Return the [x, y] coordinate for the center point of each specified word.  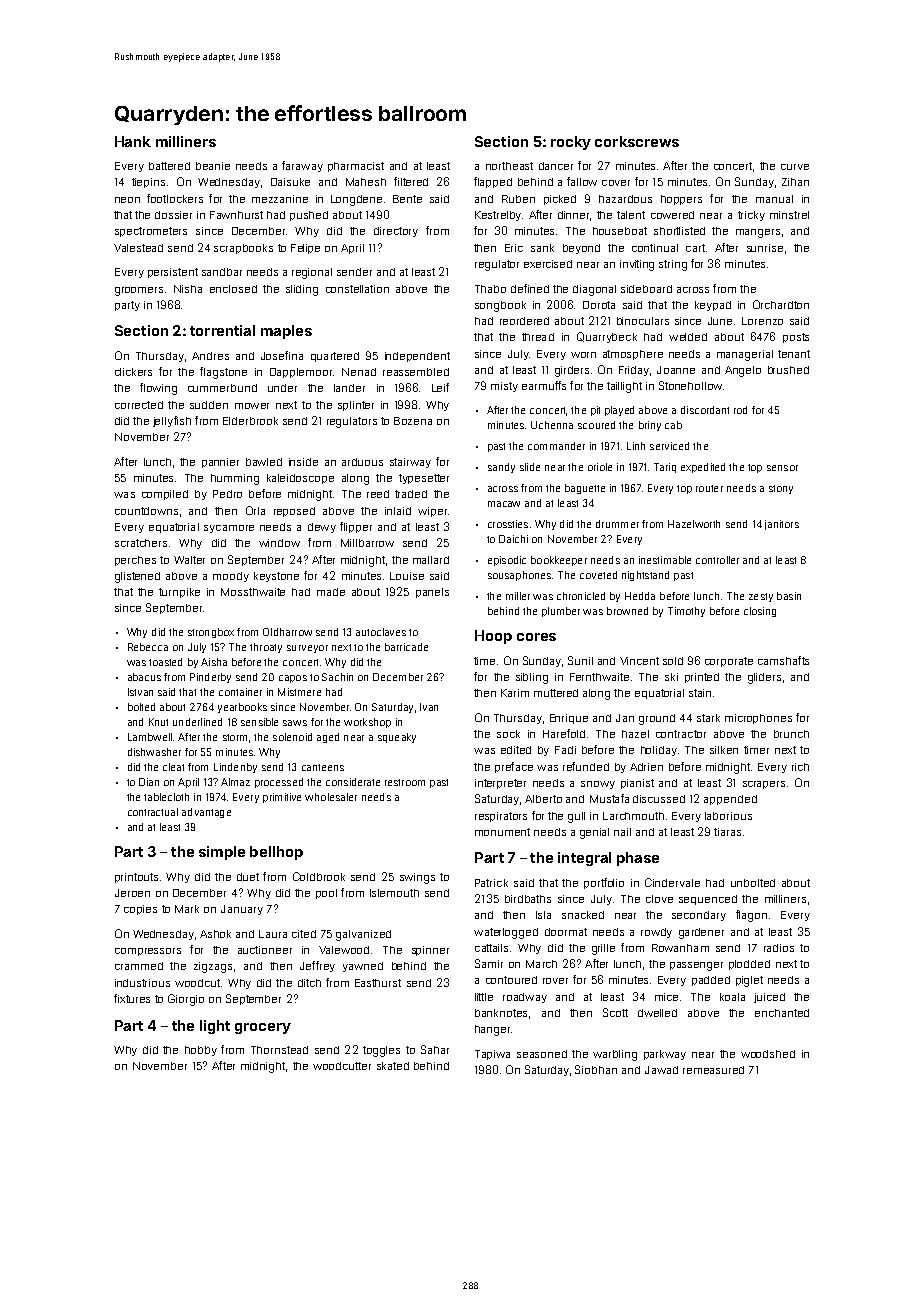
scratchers [141, 543]
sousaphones [519, 576]
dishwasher [154, 752]
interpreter [500, 784]
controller [717, 560]
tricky [751, 216]
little [484, 997]
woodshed [768, 1054]
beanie [213, 166]
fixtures [132, 998]
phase [638, 859]
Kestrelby [498, 216]
